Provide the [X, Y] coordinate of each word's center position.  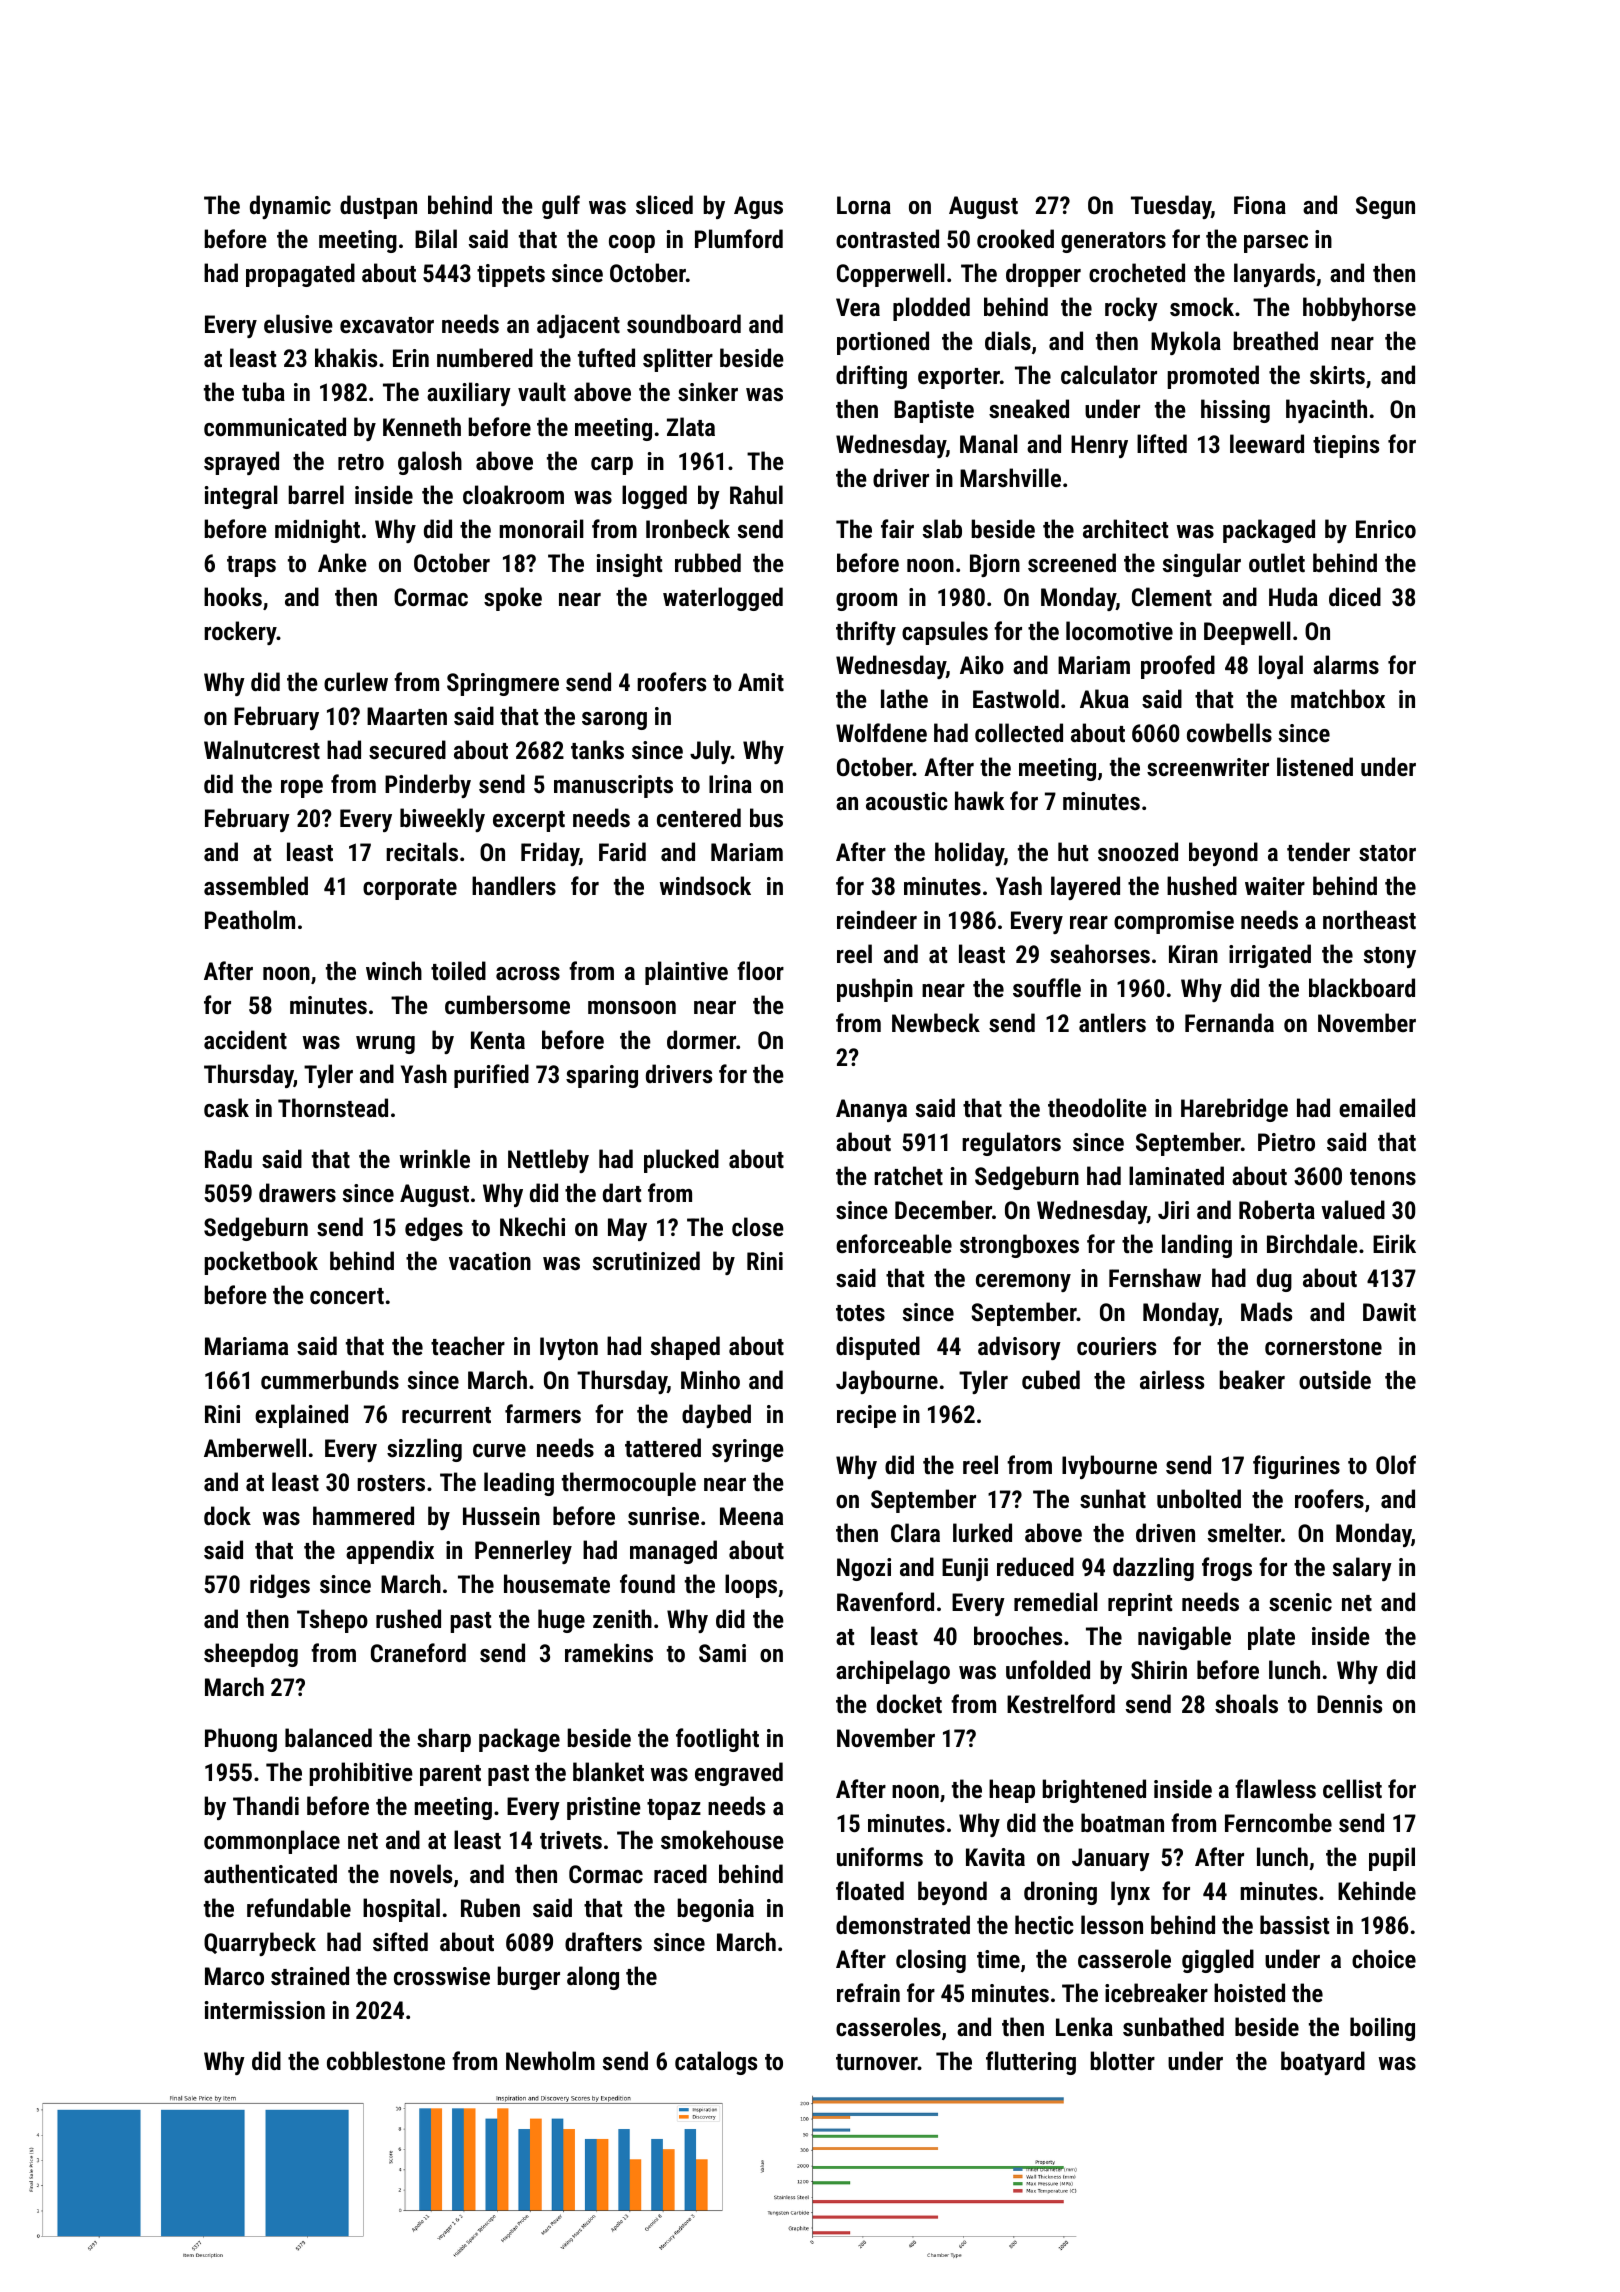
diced [1355, 596]
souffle [1047, 987]
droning [1060, 1893]
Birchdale [1312, 1243]
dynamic [290, 207]
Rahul [756, 494]
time [998, 1959]
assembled [256, 885]
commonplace [272, 1842]
